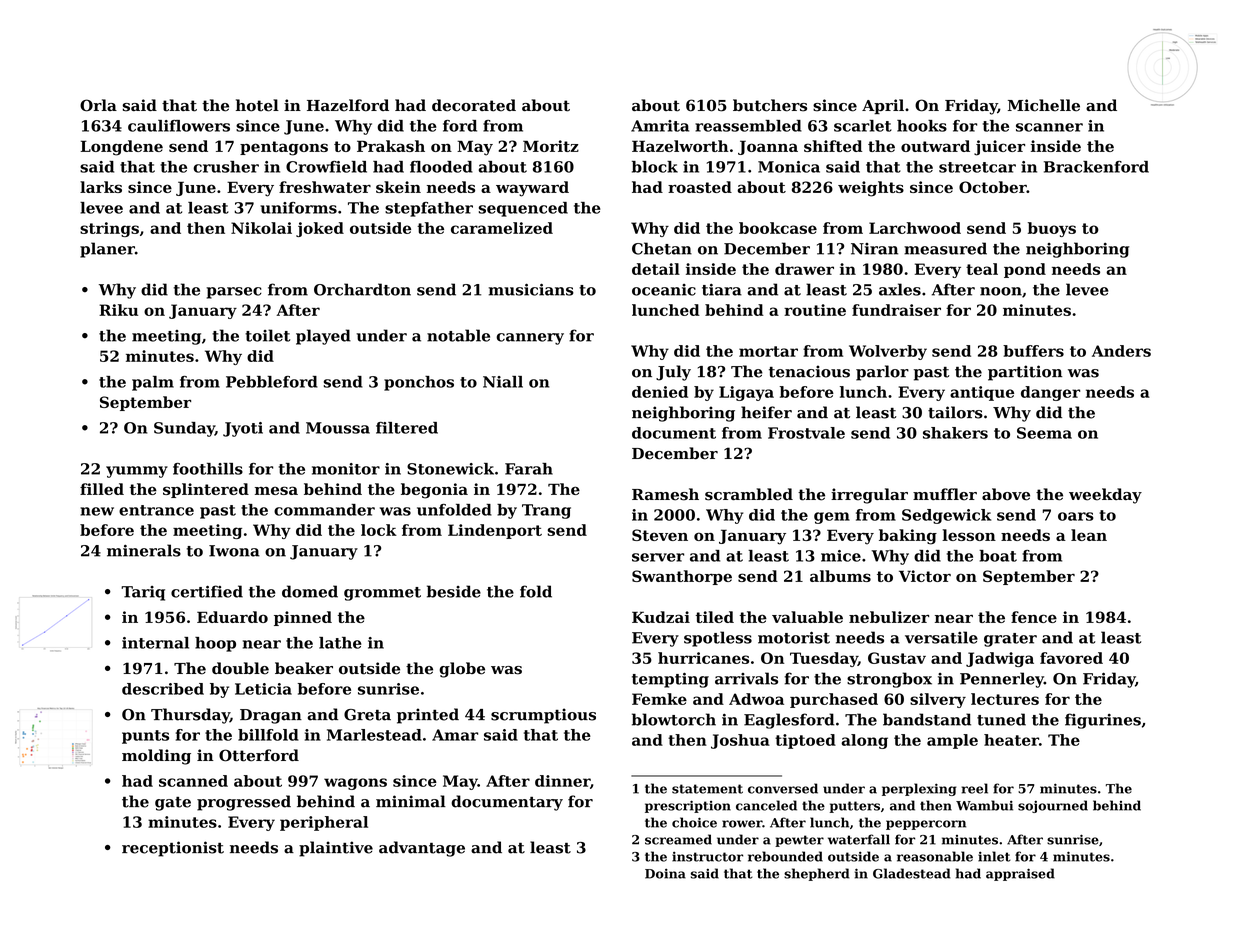 This document has width=1233, height=952. What do you see at coordinates (226, 167) in the document?
I see `crusher` at bounding box center [226, 167].
